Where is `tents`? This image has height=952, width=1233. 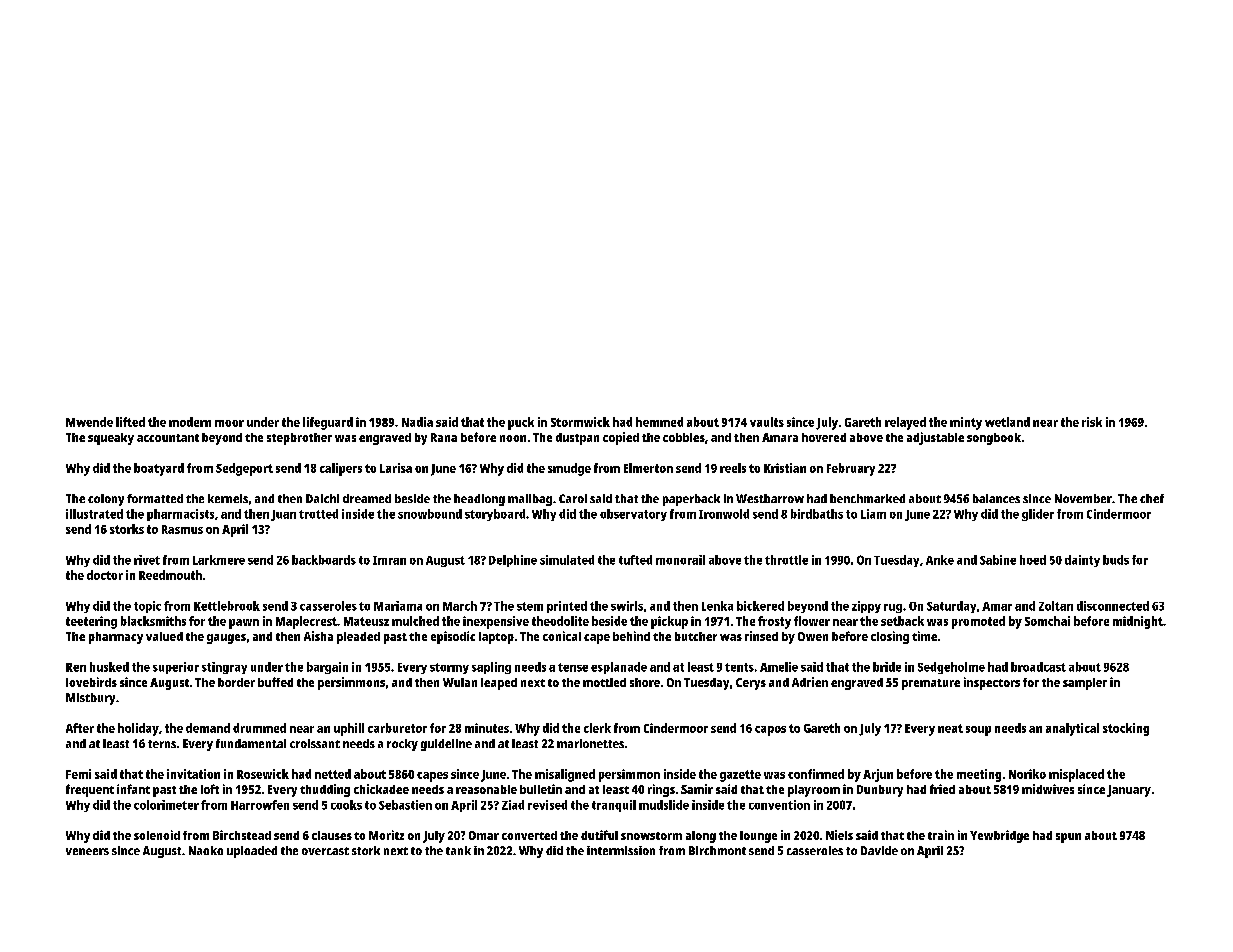 tents is located at coordinates (739, 667).
